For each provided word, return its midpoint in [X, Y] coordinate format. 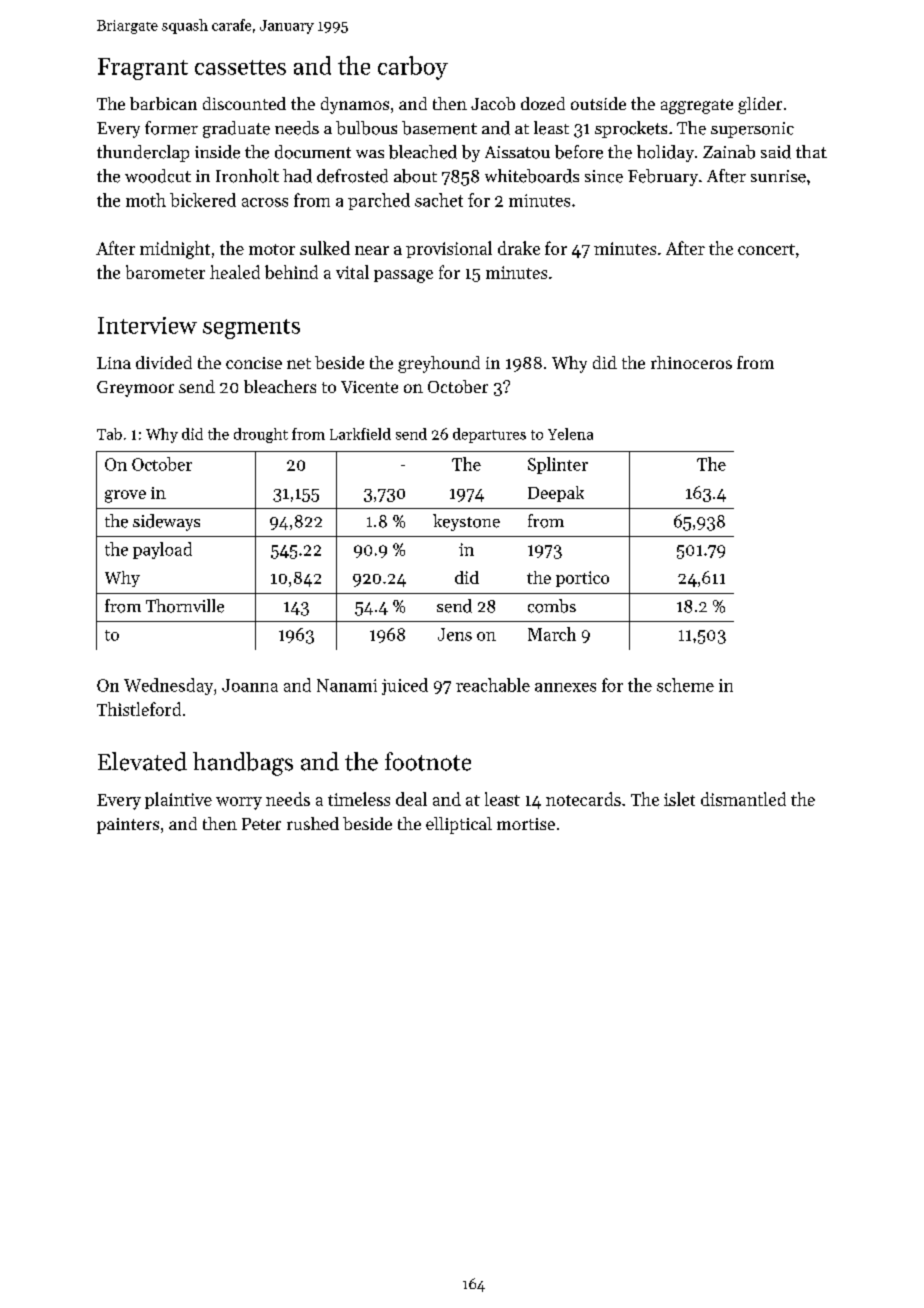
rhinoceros [691, 362]
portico [582, 579]
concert [766, 249]
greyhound [439, 364]
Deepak [556, 494]
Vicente [369, 387]
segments [251, 329]
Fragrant [143, 69]
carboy [413, 68]
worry [239, 803]
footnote [428, 761]
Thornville [185, 606]
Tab [109, 434]
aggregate [697, 106]
